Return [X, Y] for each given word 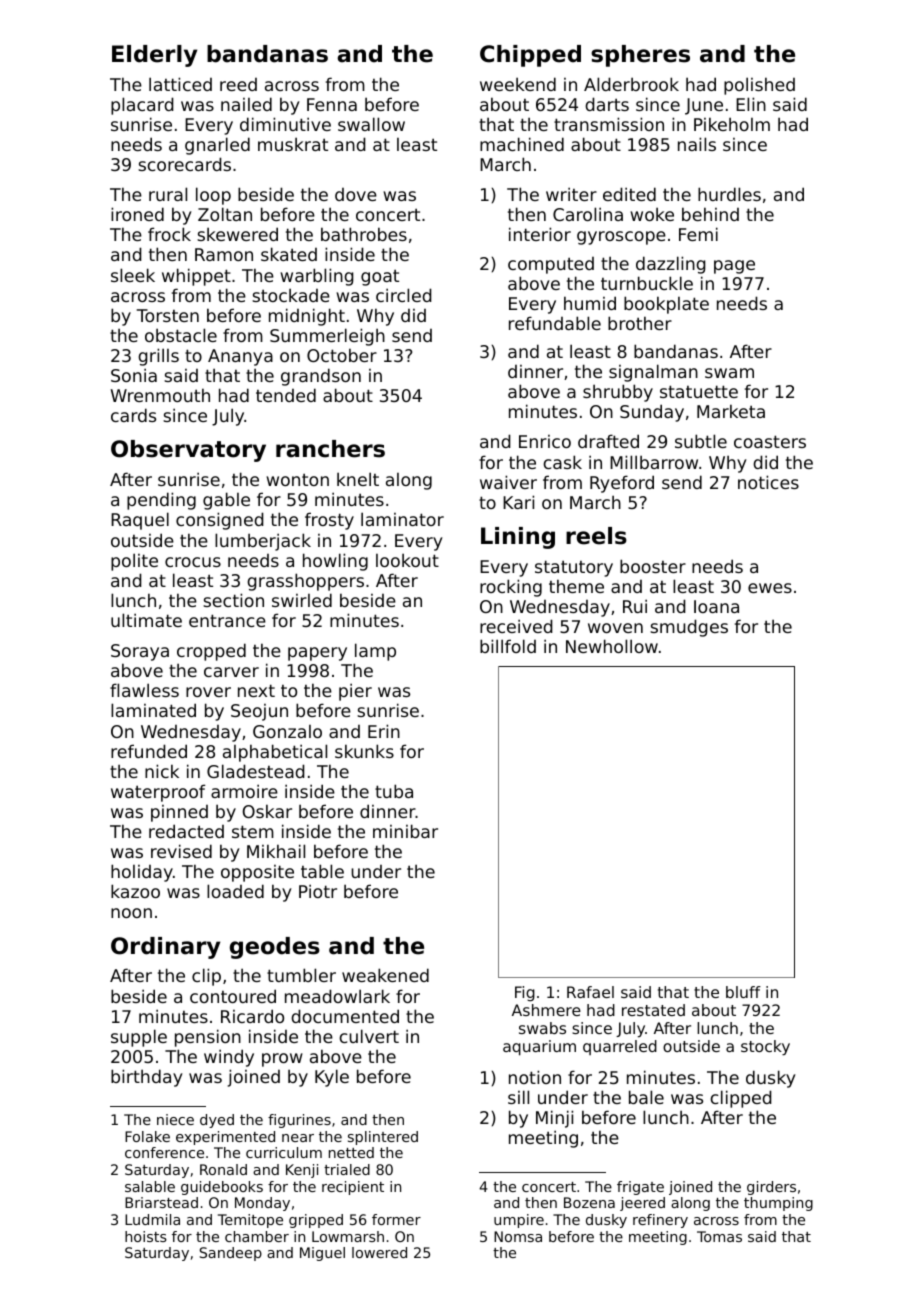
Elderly [154, 56]
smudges [689, 628]
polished [759, 86]
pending [161, 501]
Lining [518, 538]
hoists [146, 1236]
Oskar [267, 811]
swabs [542, 1028]
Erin [384, 731]
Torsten [168, 315]
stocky [765, 1048]
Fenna [332, 104]
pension [208, 1038]
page [734, 267]
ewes [770, 588]
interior [540, 234]
